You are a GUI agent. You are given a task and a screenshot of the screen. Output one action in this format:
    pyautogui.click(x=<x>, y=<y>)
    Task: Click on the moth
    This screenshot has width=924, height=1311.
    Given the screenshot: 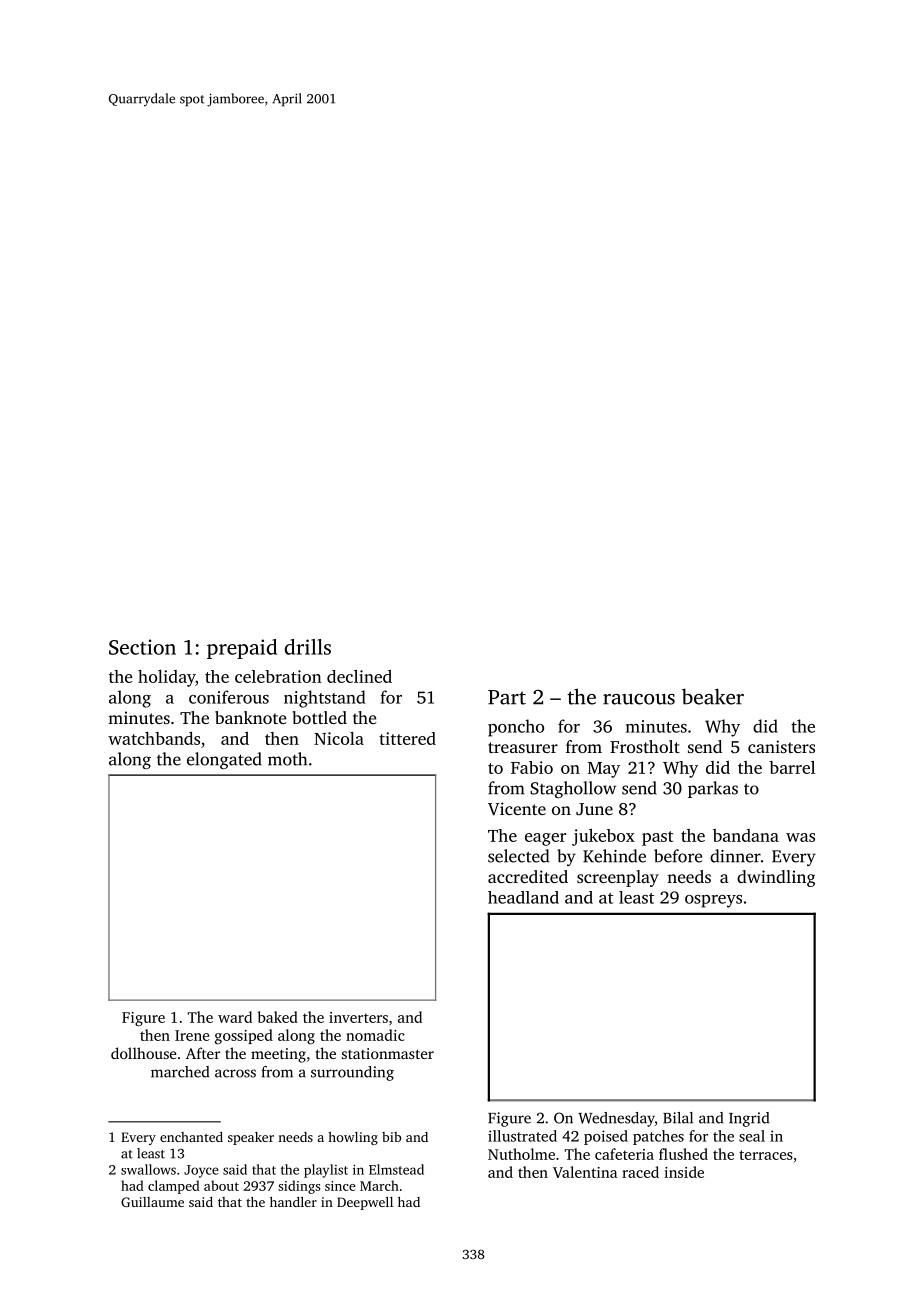 What is the action you would take?
    pyautogui.click(x=287, y=759)
